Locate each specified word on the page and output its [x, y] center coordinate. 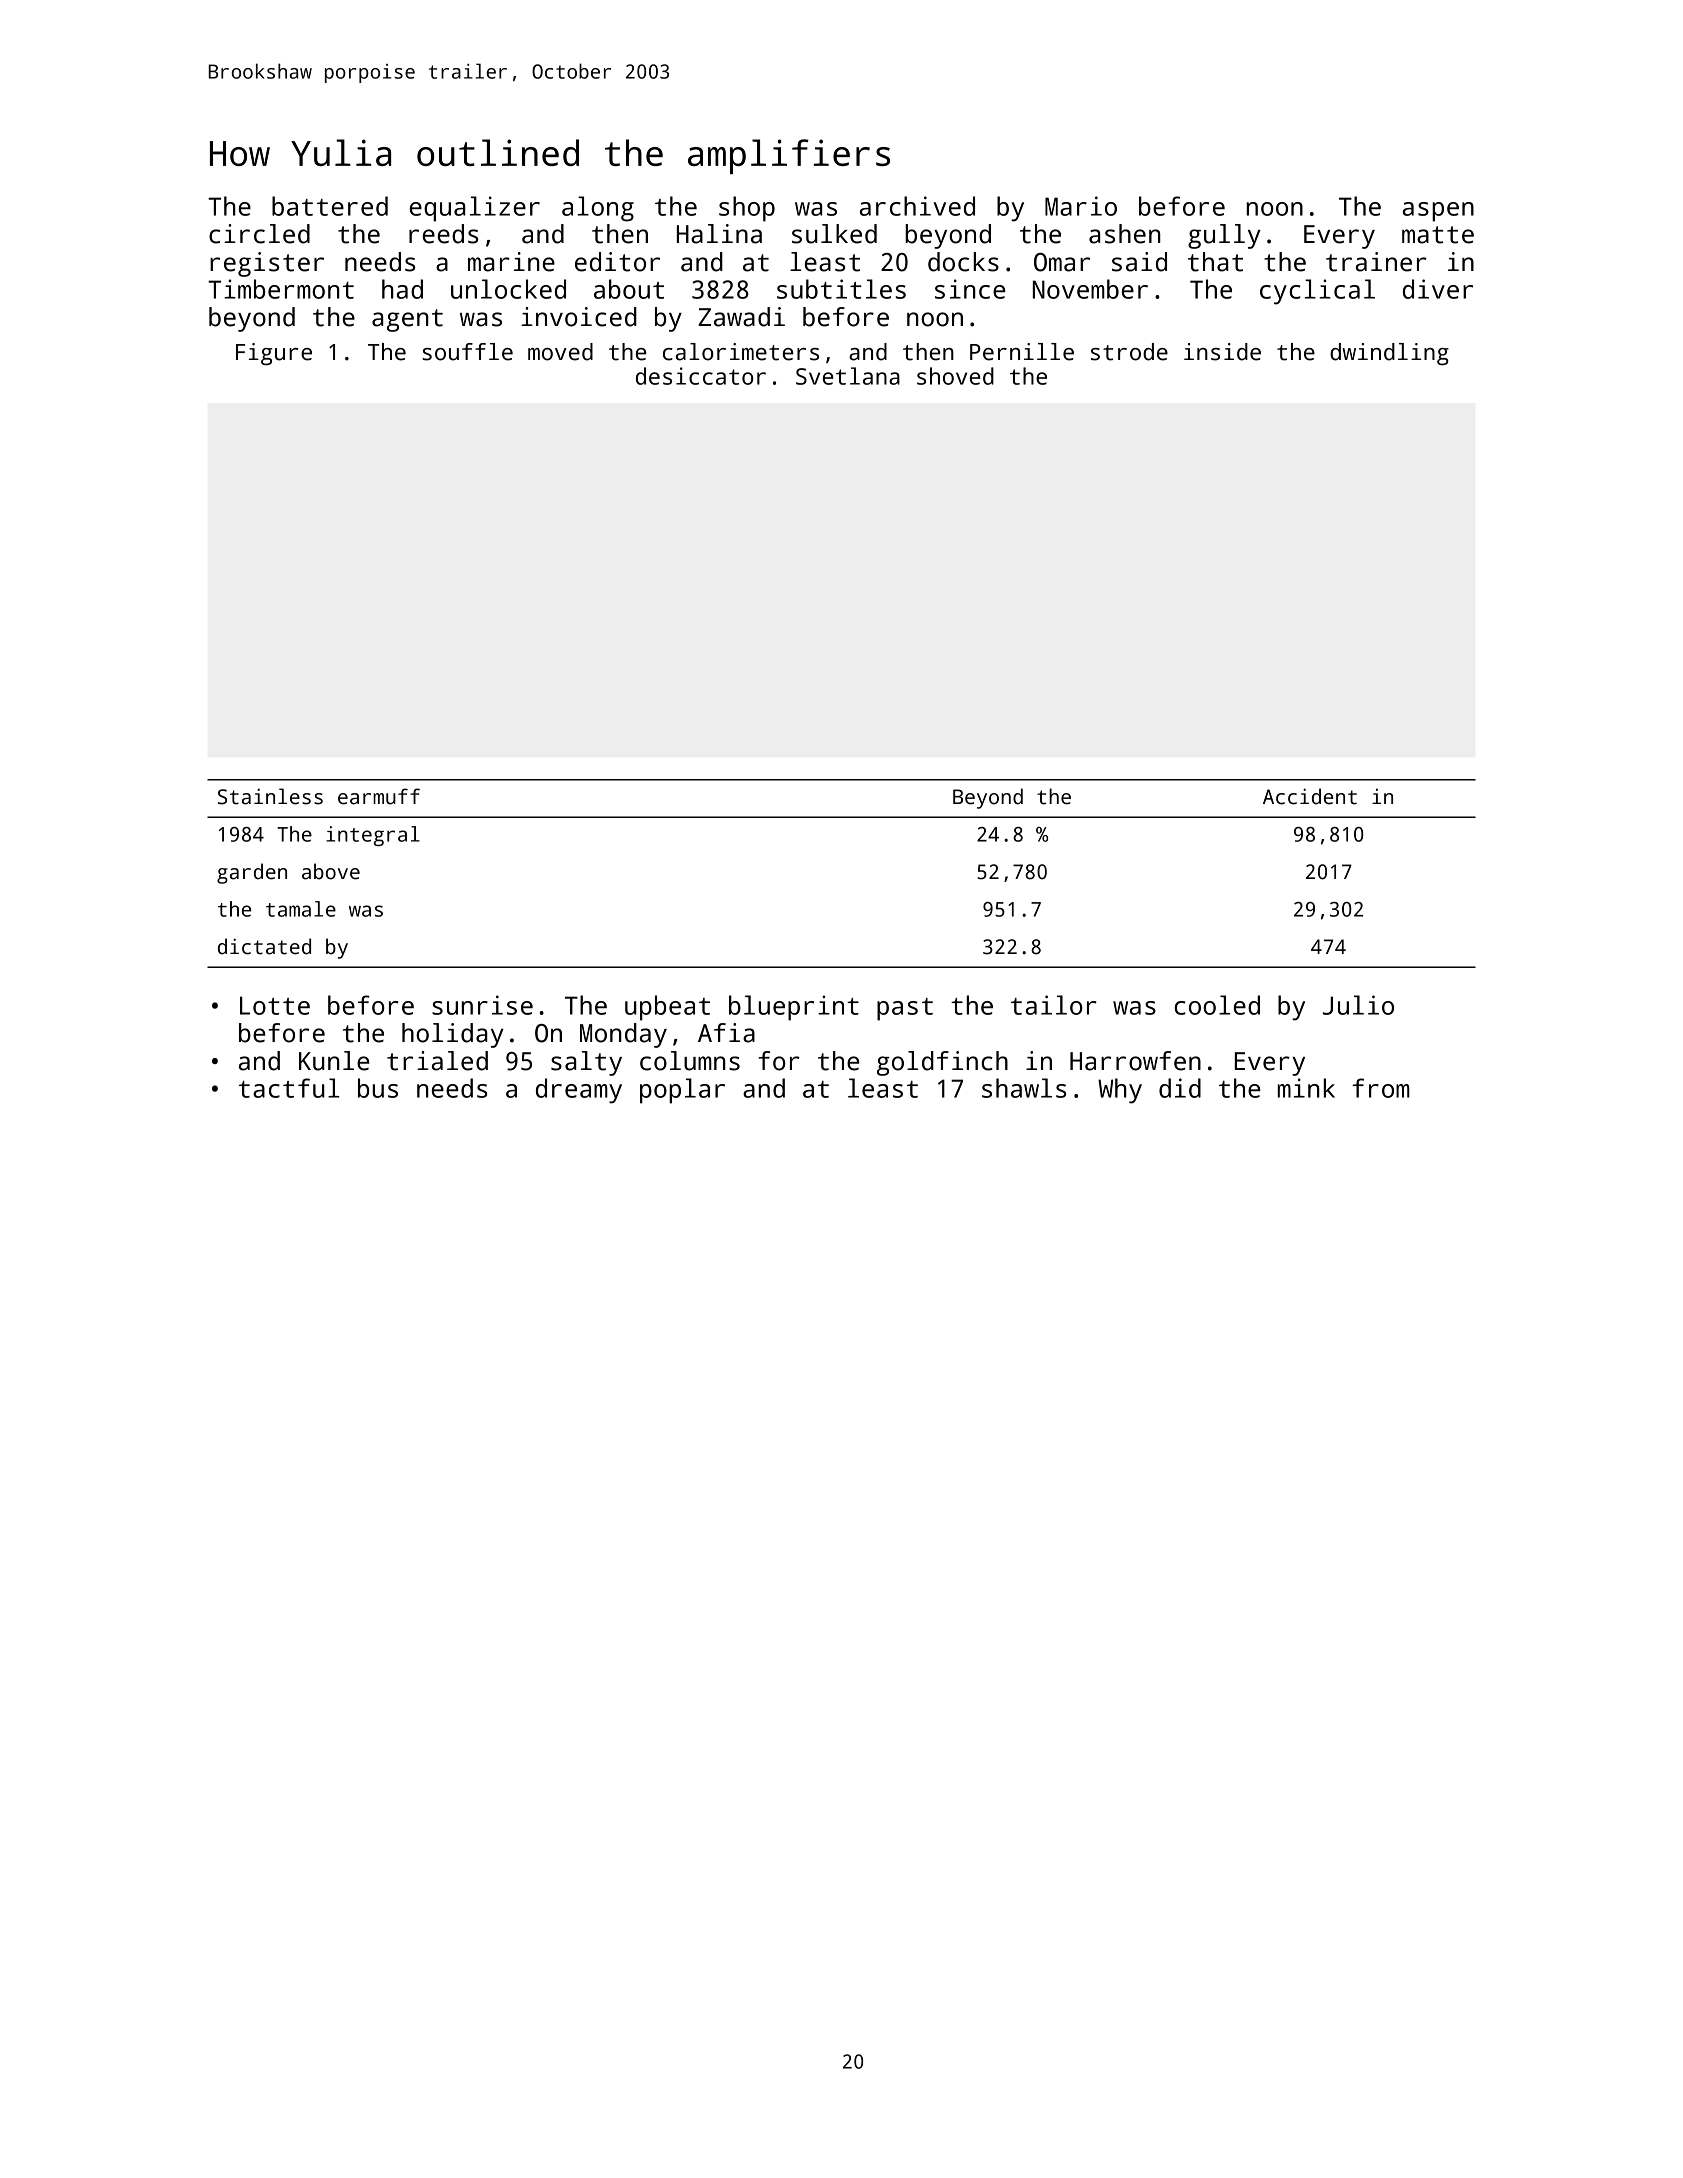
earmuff [379, 796]
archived [917, 206]
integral [373, 836]
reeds [443, 234]
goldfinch [942, 1063]
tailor [1053, 1005]
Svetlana [848, 376]
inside [1222, 352]
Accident [1310, 796]
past [905, 1009]
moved [560, 352]
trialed [437, 1061]
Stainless [270, 796]
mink [1306, 1088]
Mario [1081, 206]
